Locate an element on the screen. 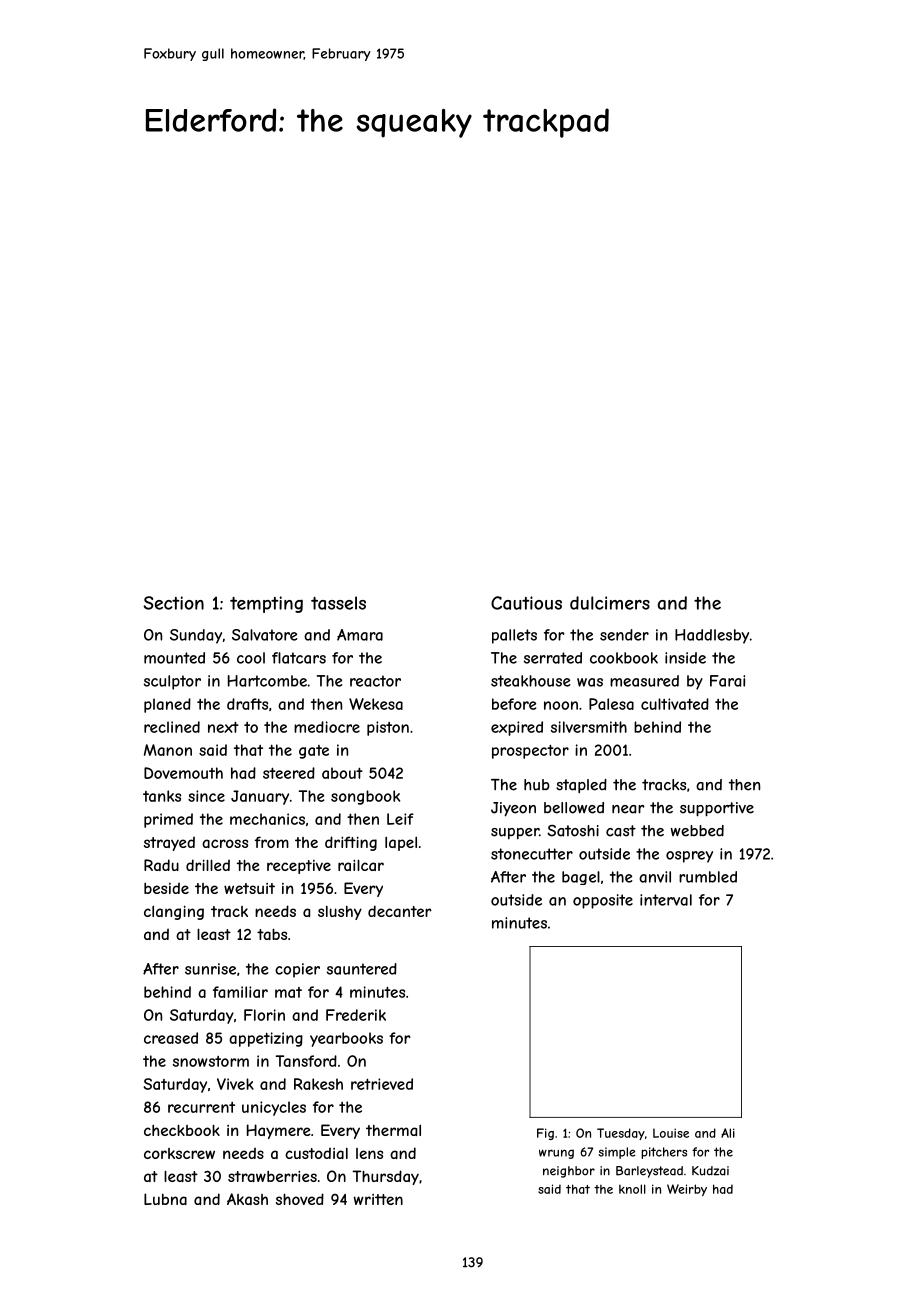  cultivated is located at coordinates (675, 704).
